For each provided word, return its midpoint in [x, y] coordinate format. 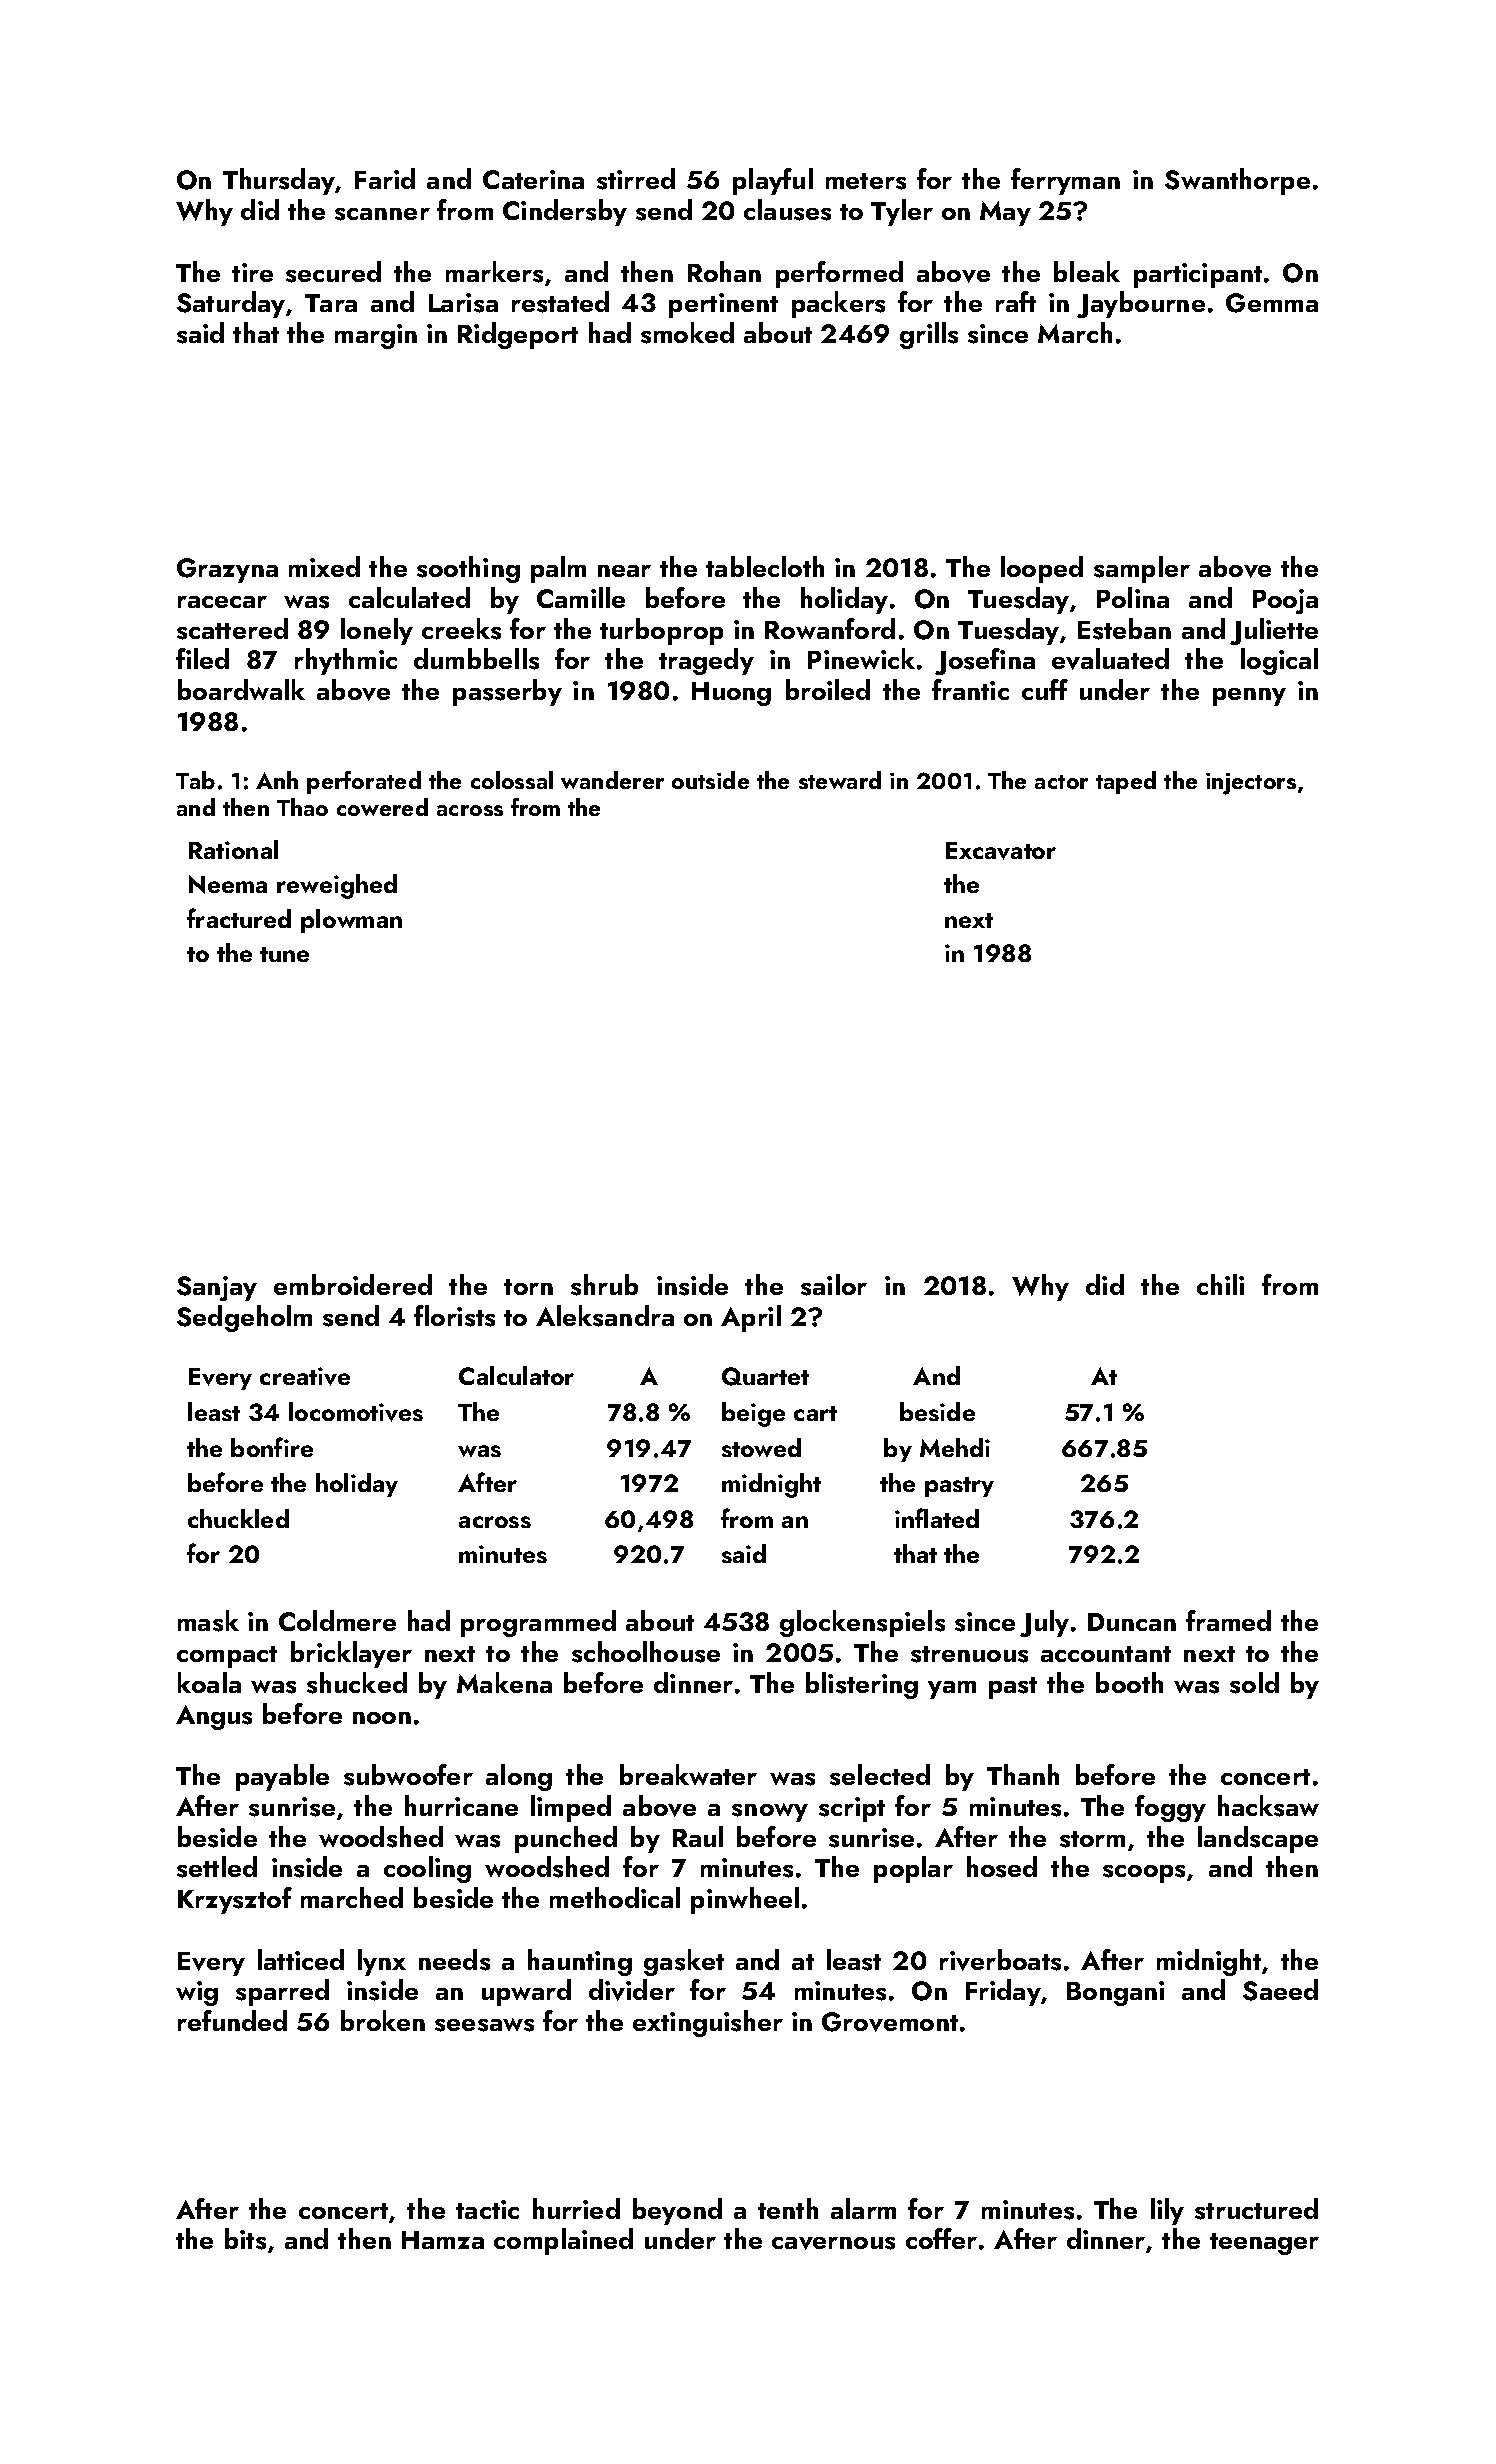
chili [1220, 1284]
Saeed [1280, 1990]
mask [208, 1621]
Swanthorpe [1237, 181]
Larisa [463, 303]
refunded [232, 2020]
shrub [604, 1285]
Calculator [516, 1375]
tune [284, 954]
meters [866, 181]
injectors [1251, 784]
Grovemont [890, 2022]
